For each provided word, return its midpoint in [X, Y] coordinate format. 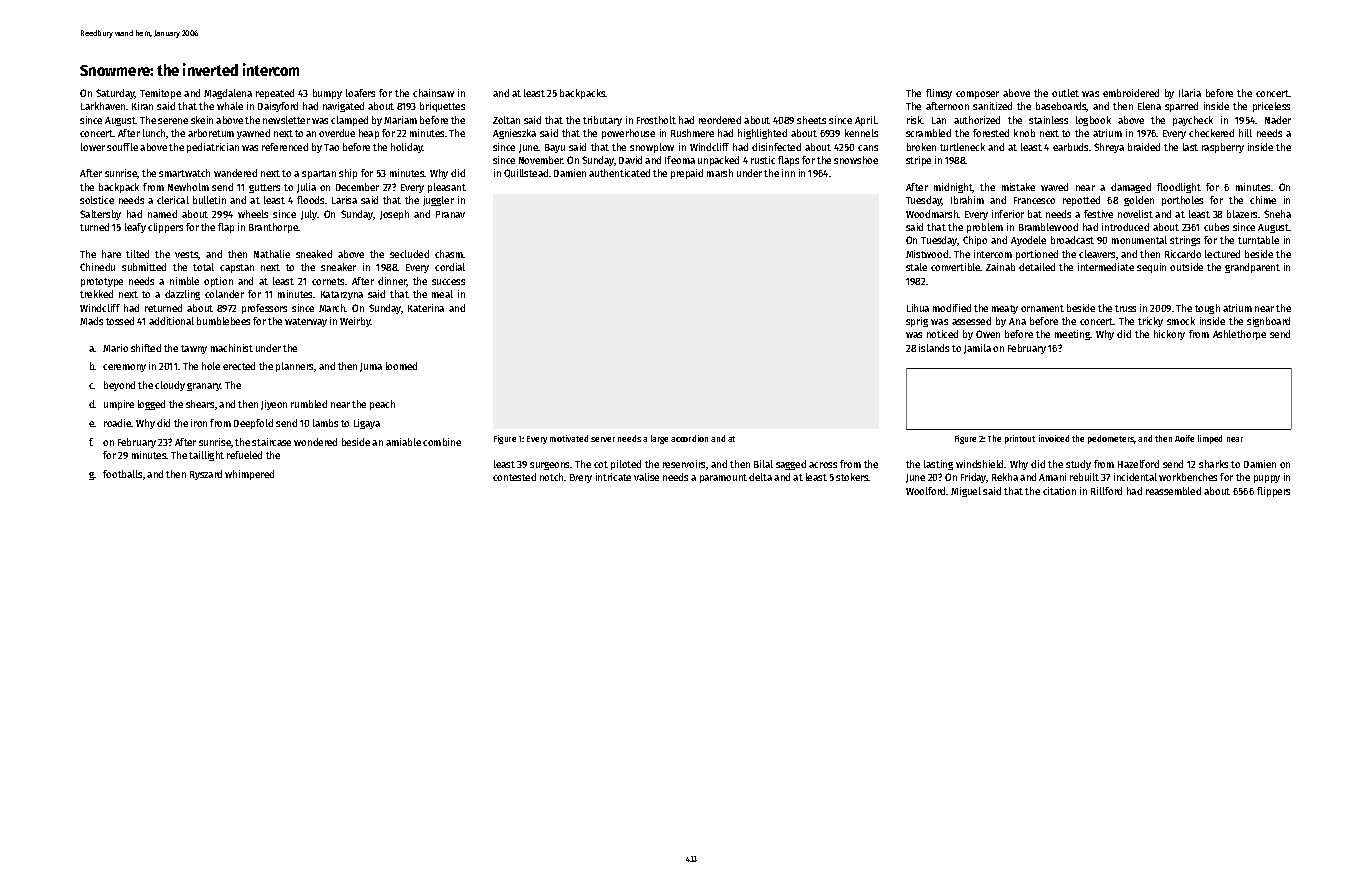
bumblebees [223, 321]
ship [348, 174]
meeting [1073, 335]
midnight [953, 188]
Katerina [426, 308]
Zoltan [506, 120]
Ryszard [206, 475]
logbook [1093, 121]
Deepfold [253, 424]
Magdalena [228, 94]
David [630, 160]
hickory [1169, 335]
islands [934, 348]
